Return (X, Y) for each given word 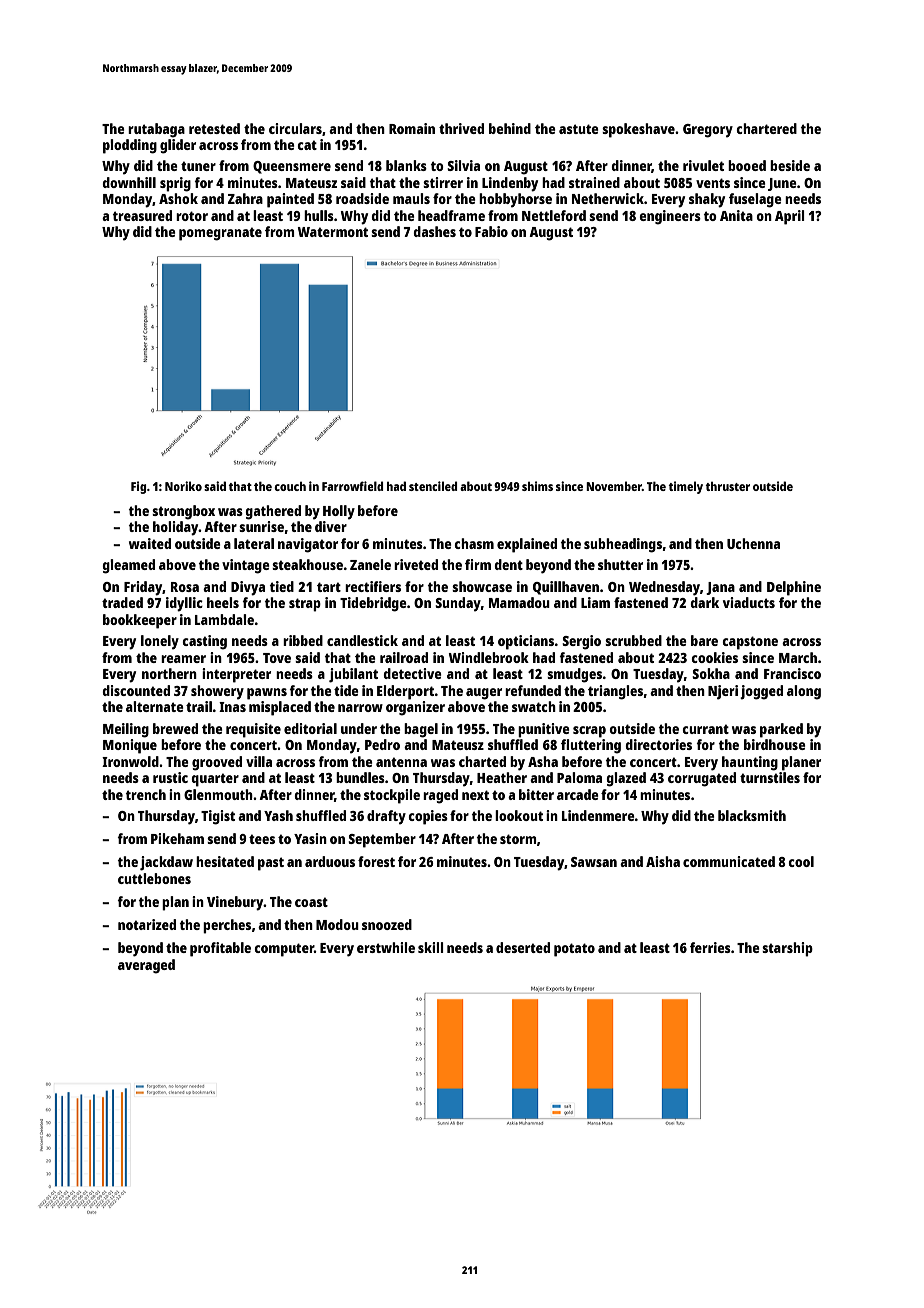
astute (579, 129)
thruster (727, 486)
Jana (720, 588)
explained (527, 545)
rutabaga (156, 130)
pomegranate (220, 234)
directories (658, 744)
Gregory (708, 131)
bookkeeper (140, 621)
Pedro (382, 744)
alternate (155, 706)
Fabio (491, 231)
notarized (147, 924)
